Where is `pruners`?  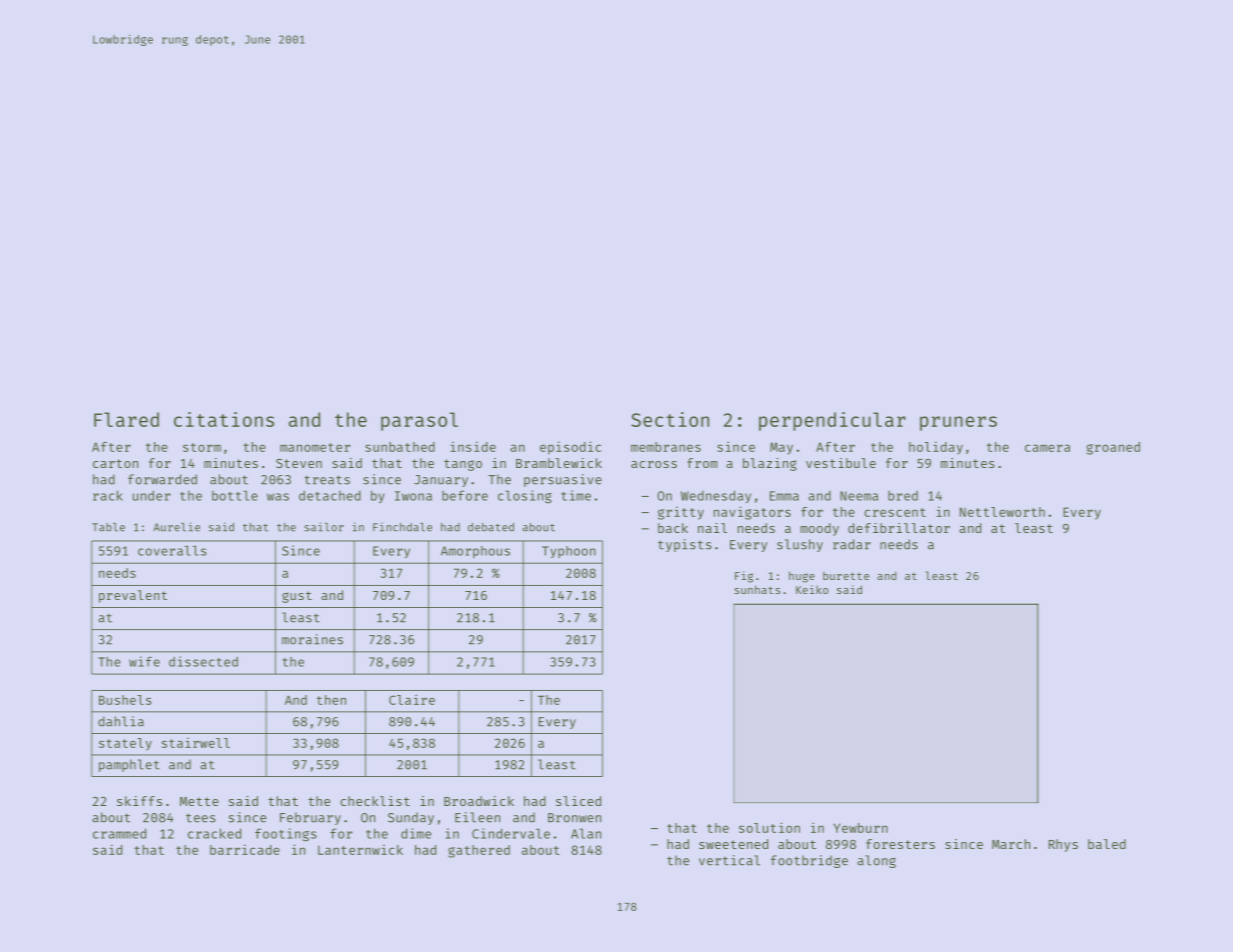
pruners is located at coordinates (958, 423).
